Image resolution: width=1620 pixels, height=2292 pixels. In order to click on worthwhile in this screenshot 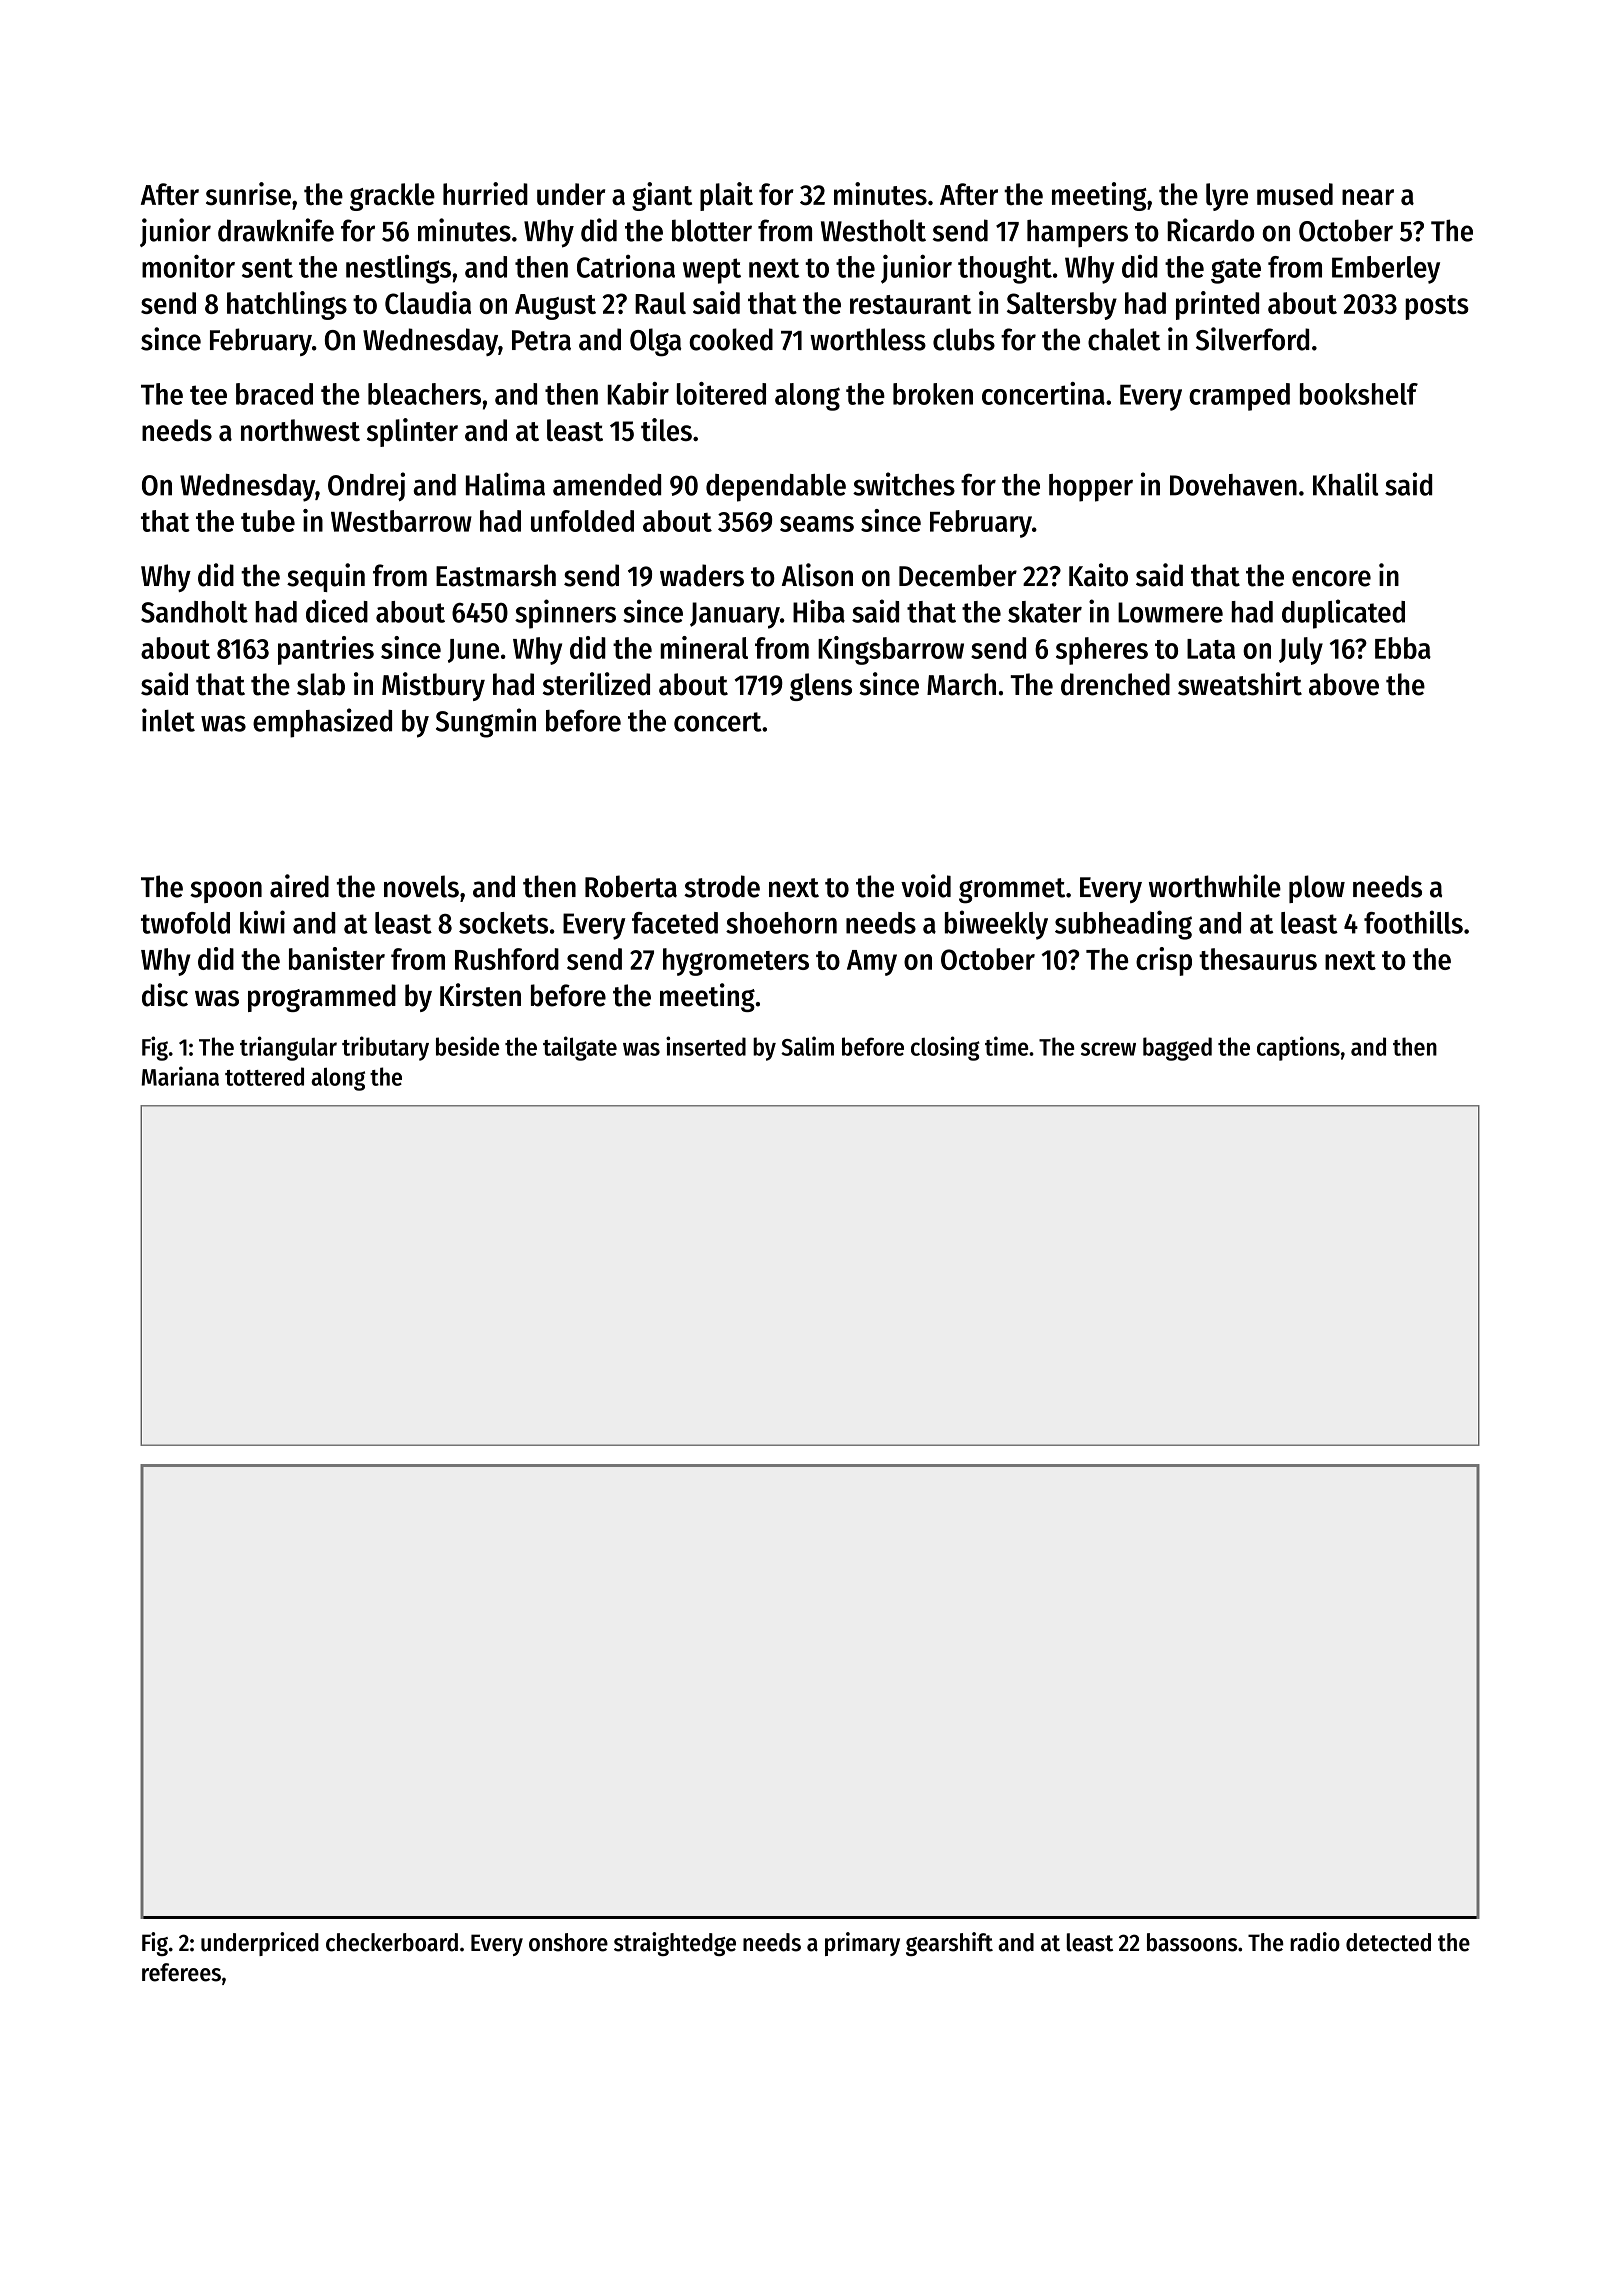, I will do `click(1215, 886)`.
